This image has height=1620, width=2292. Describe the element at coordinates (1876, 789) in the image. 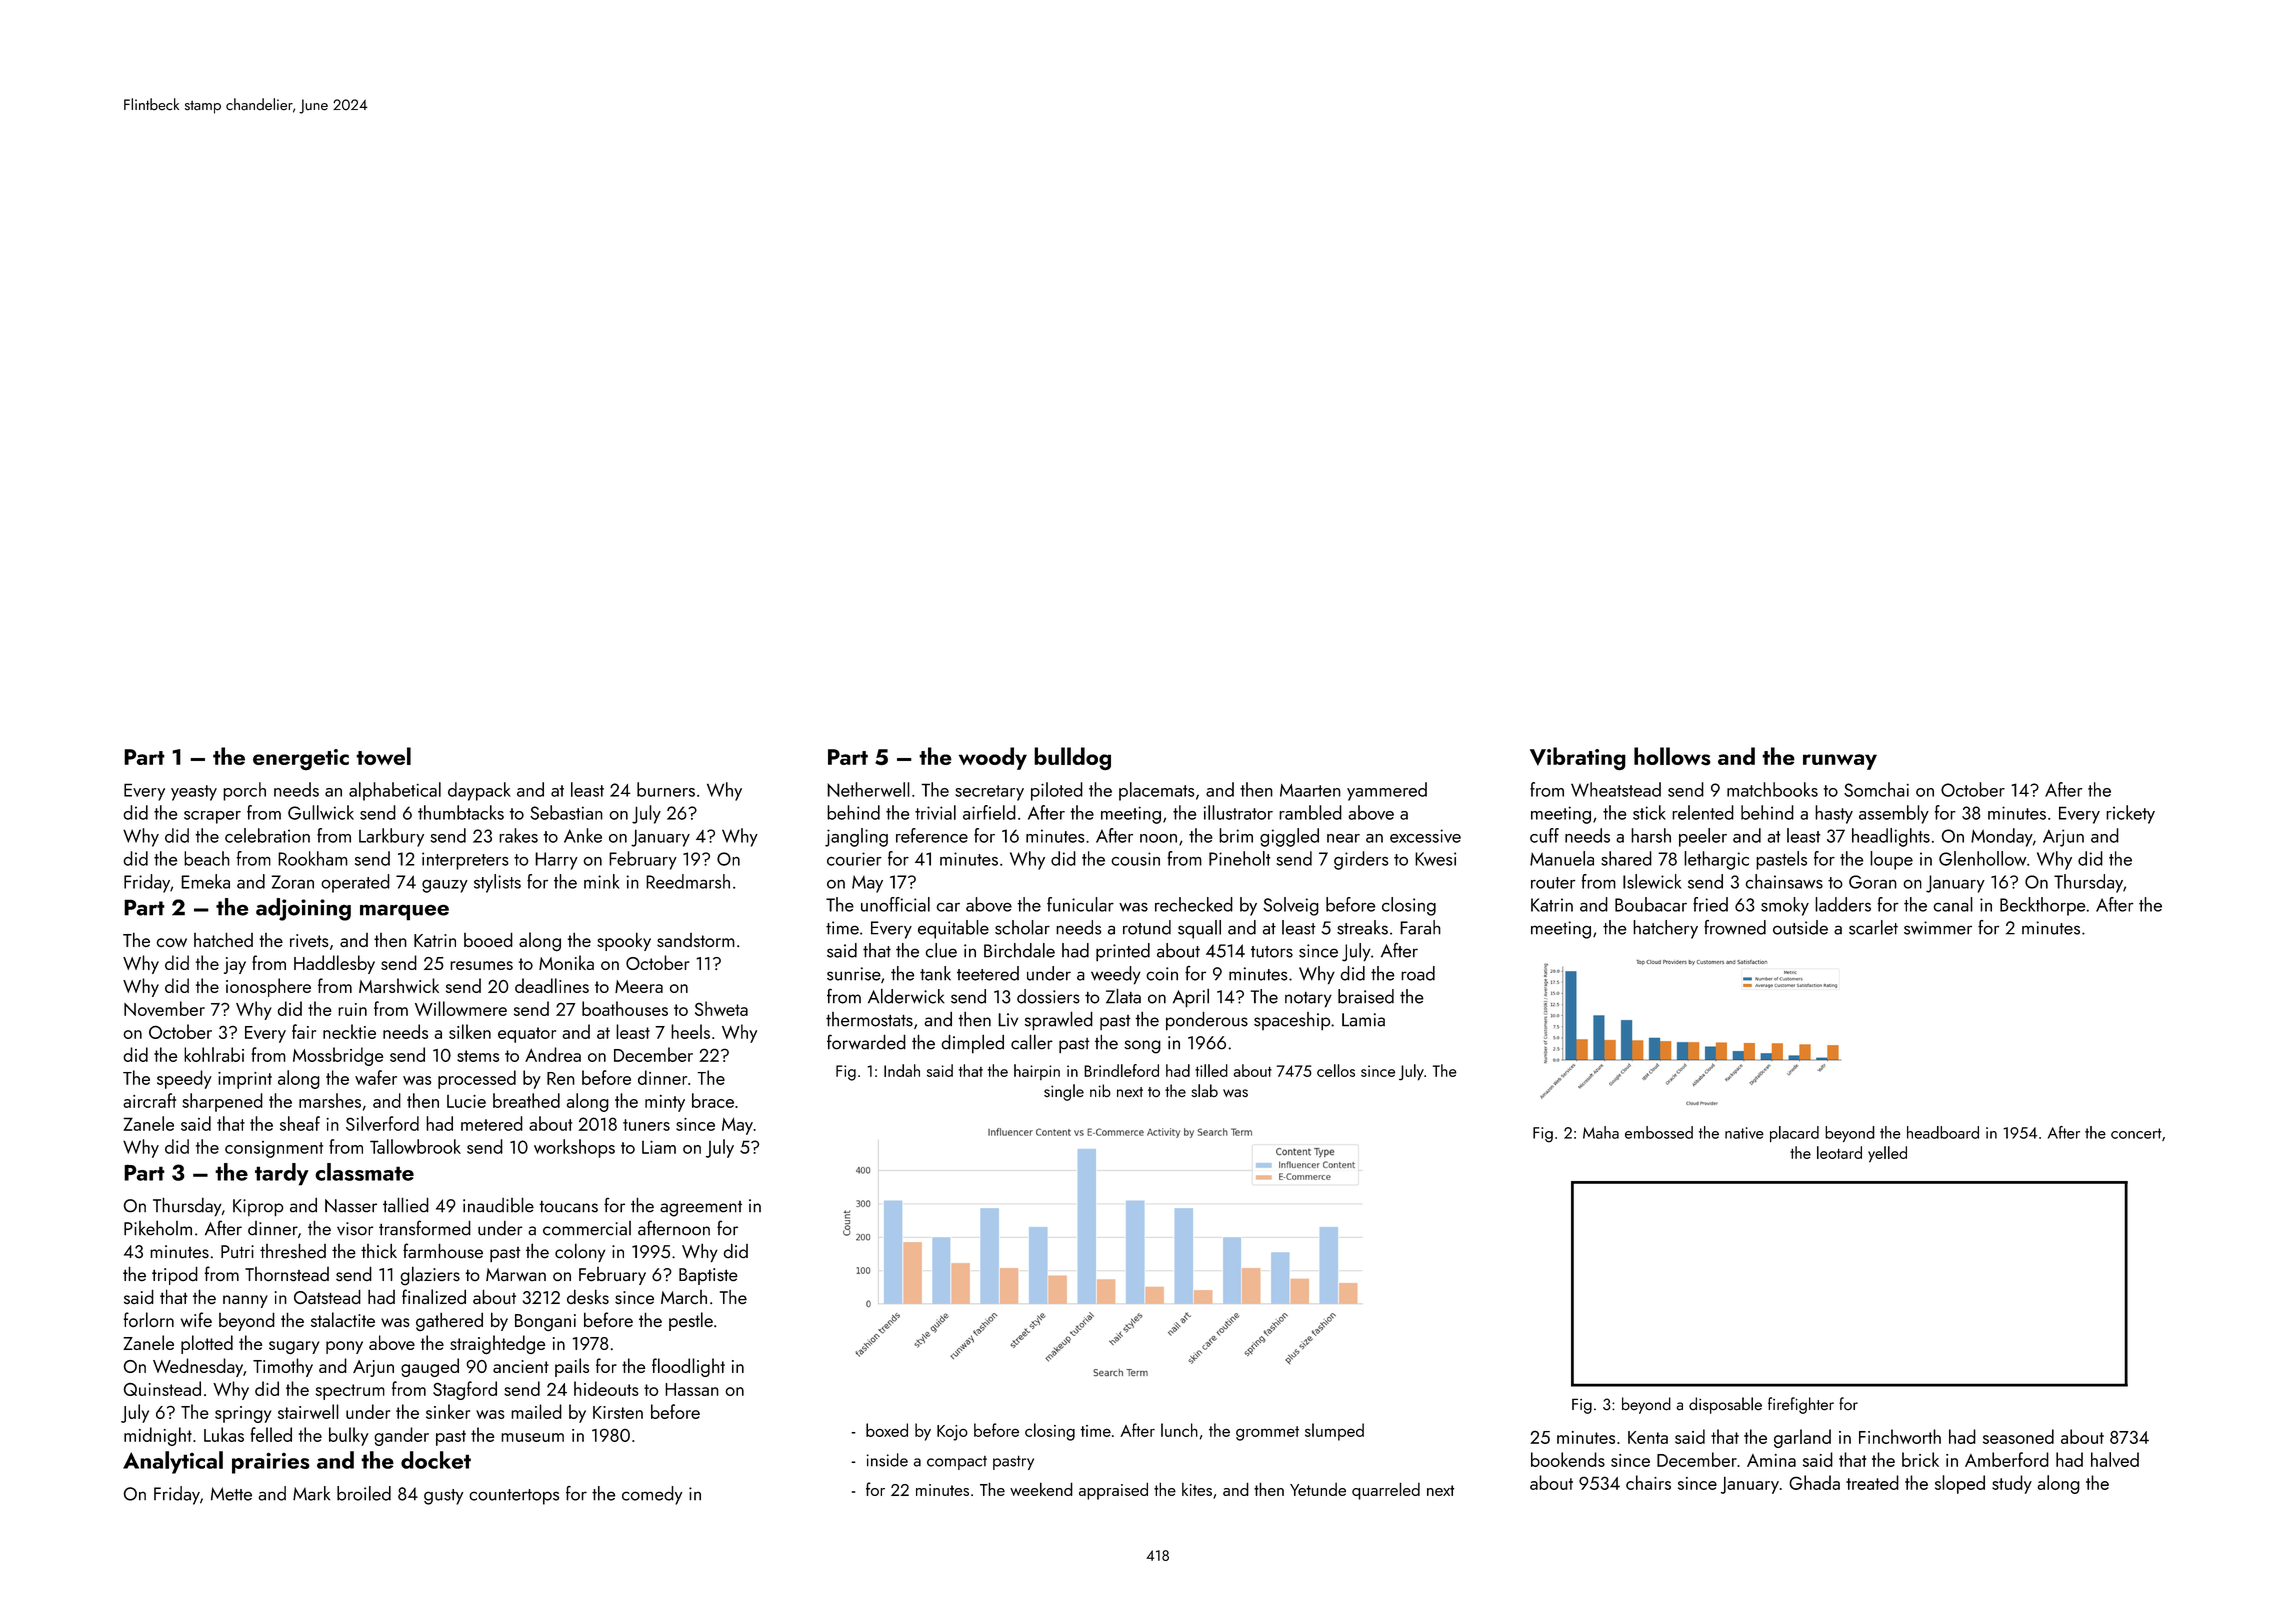

I see `Somchai` at that location.
